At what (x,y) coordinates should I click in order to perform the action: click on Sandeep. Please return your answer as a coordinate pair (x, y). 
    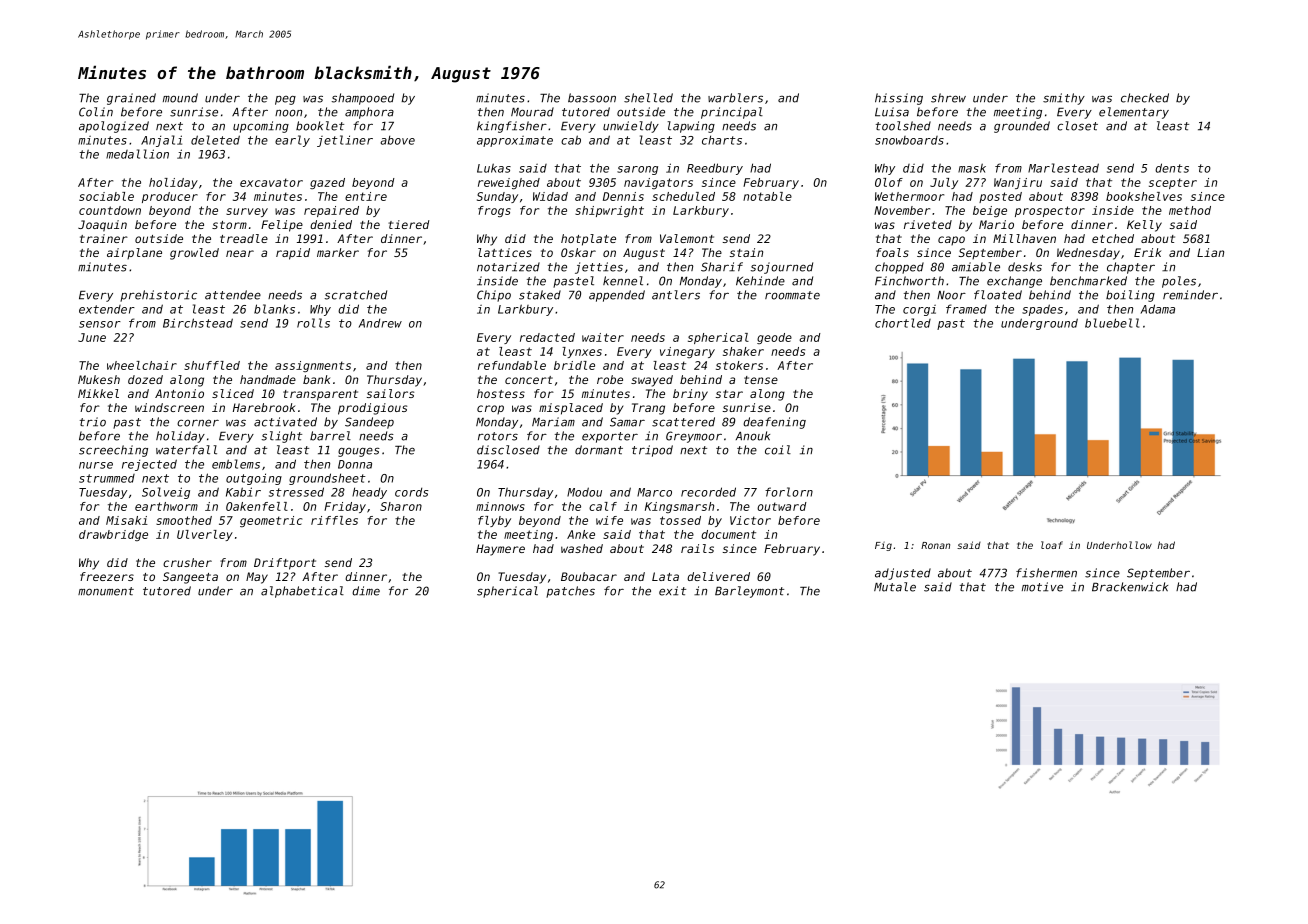
    Looking at the image, I should click on (369, 423).
